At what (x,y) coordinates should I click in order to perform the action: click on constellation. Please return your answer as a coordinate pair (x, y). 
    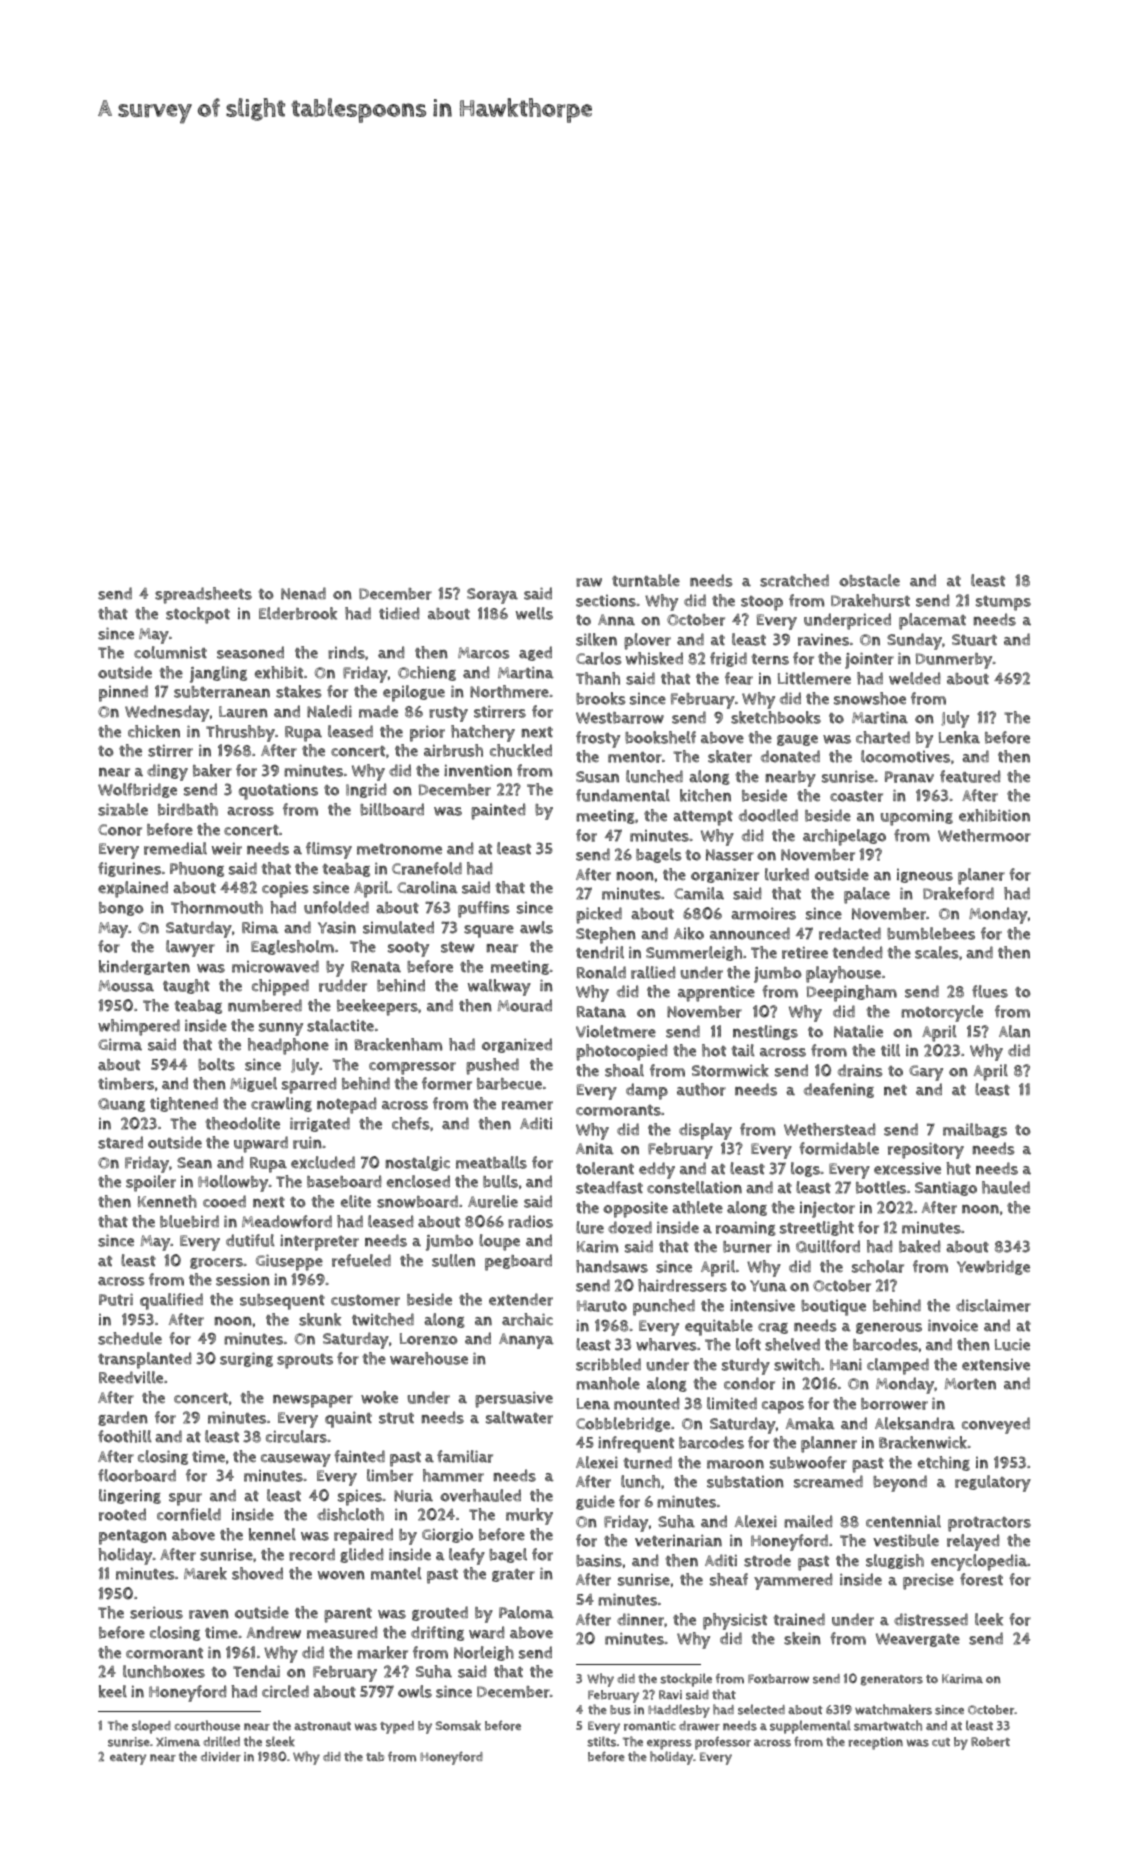
    Looking at the image, I should click on (694, 1187).
